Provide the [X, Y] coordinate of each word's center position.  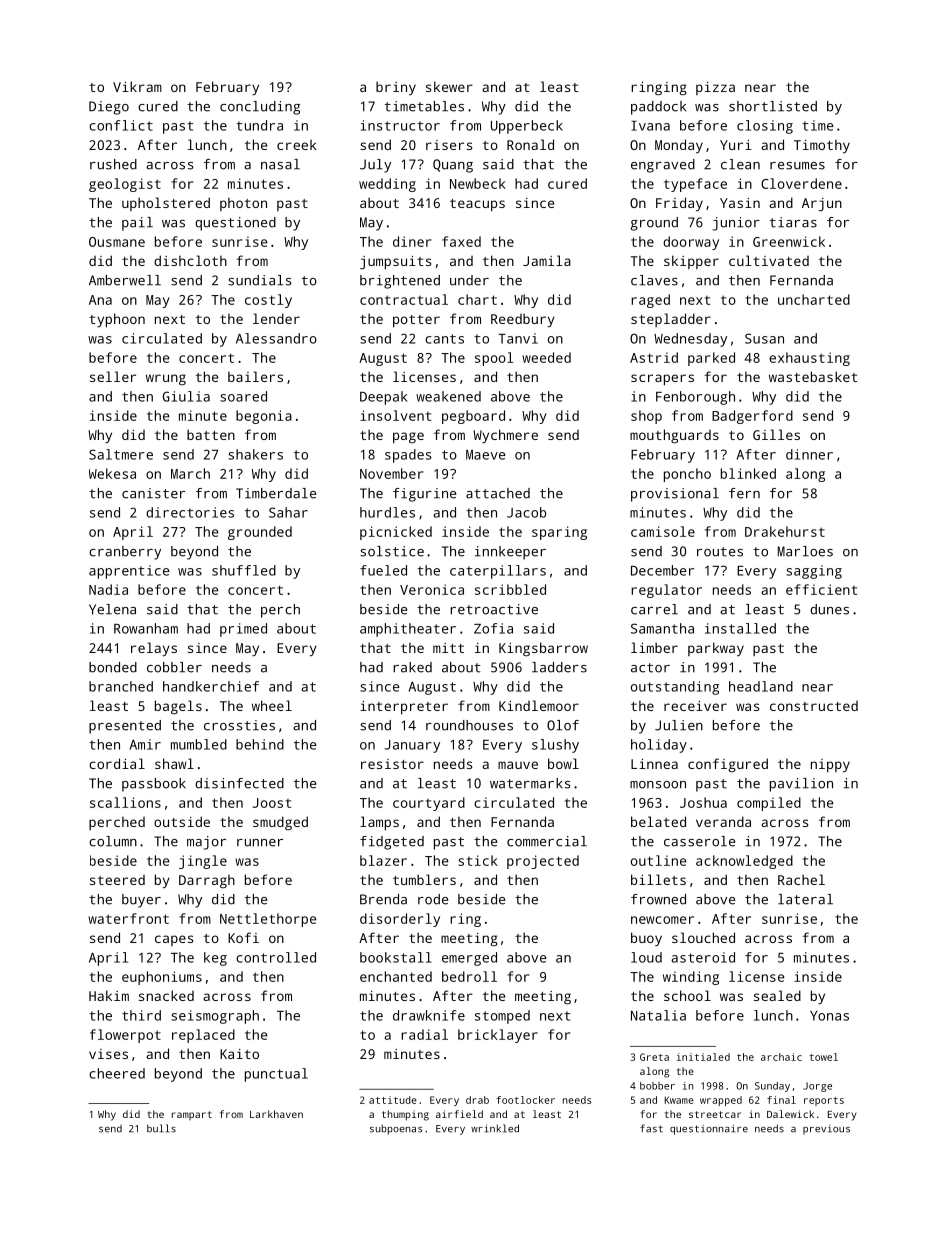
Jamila [547, 260]
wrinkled [495, 1128]
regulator [666, 591]
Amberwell [125, 280]
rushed [113, 164]
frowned [658, 899]
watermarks [530, 783]
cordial [117, 763]
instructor [400, 125]
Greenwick [789, 241]
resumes [797, 166]
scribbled [510, 589]
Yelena [112, 609]
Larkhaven [276, 1114]
